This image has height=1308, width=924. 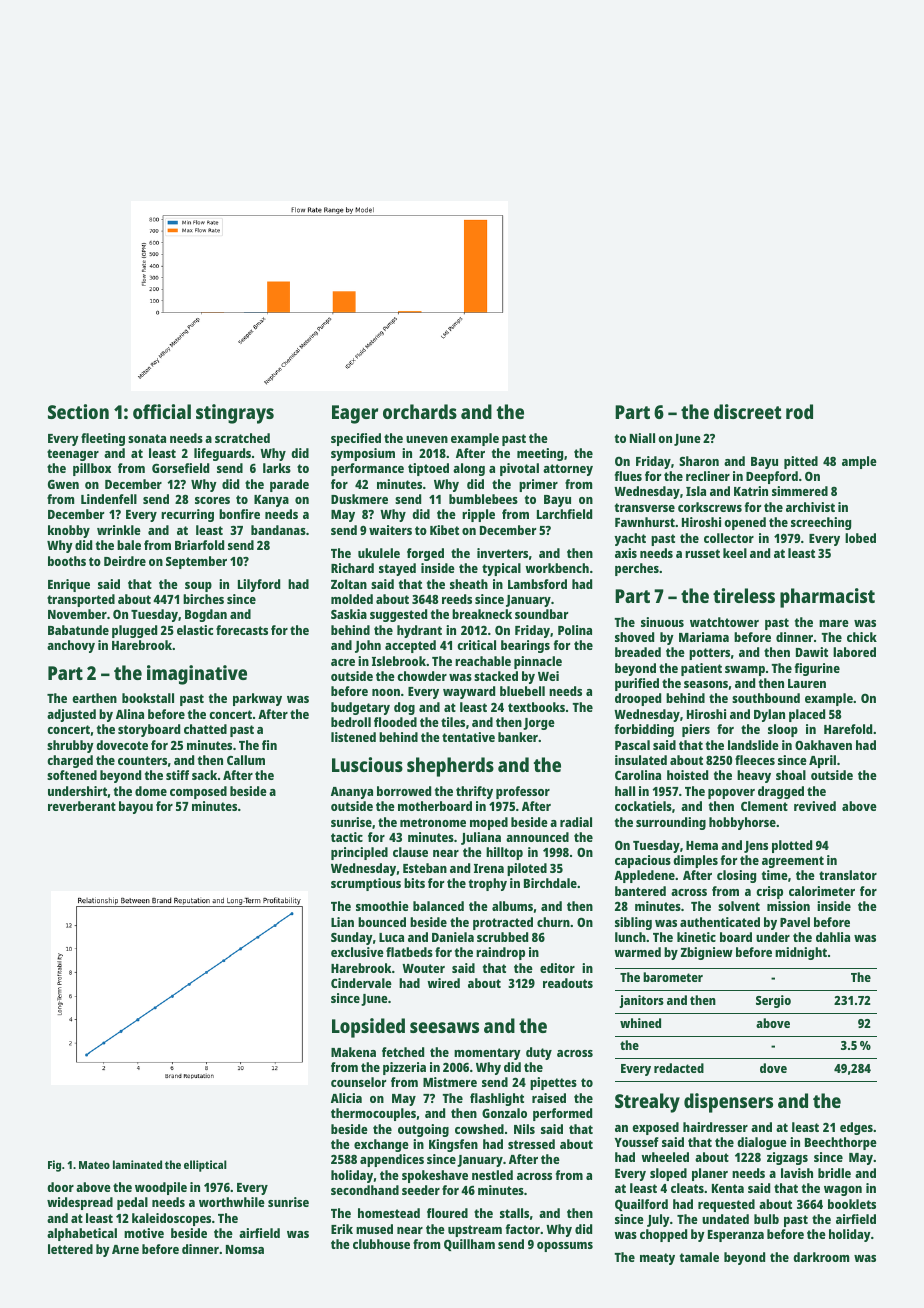 I want to click on albums, so click(x=512, y=906).
